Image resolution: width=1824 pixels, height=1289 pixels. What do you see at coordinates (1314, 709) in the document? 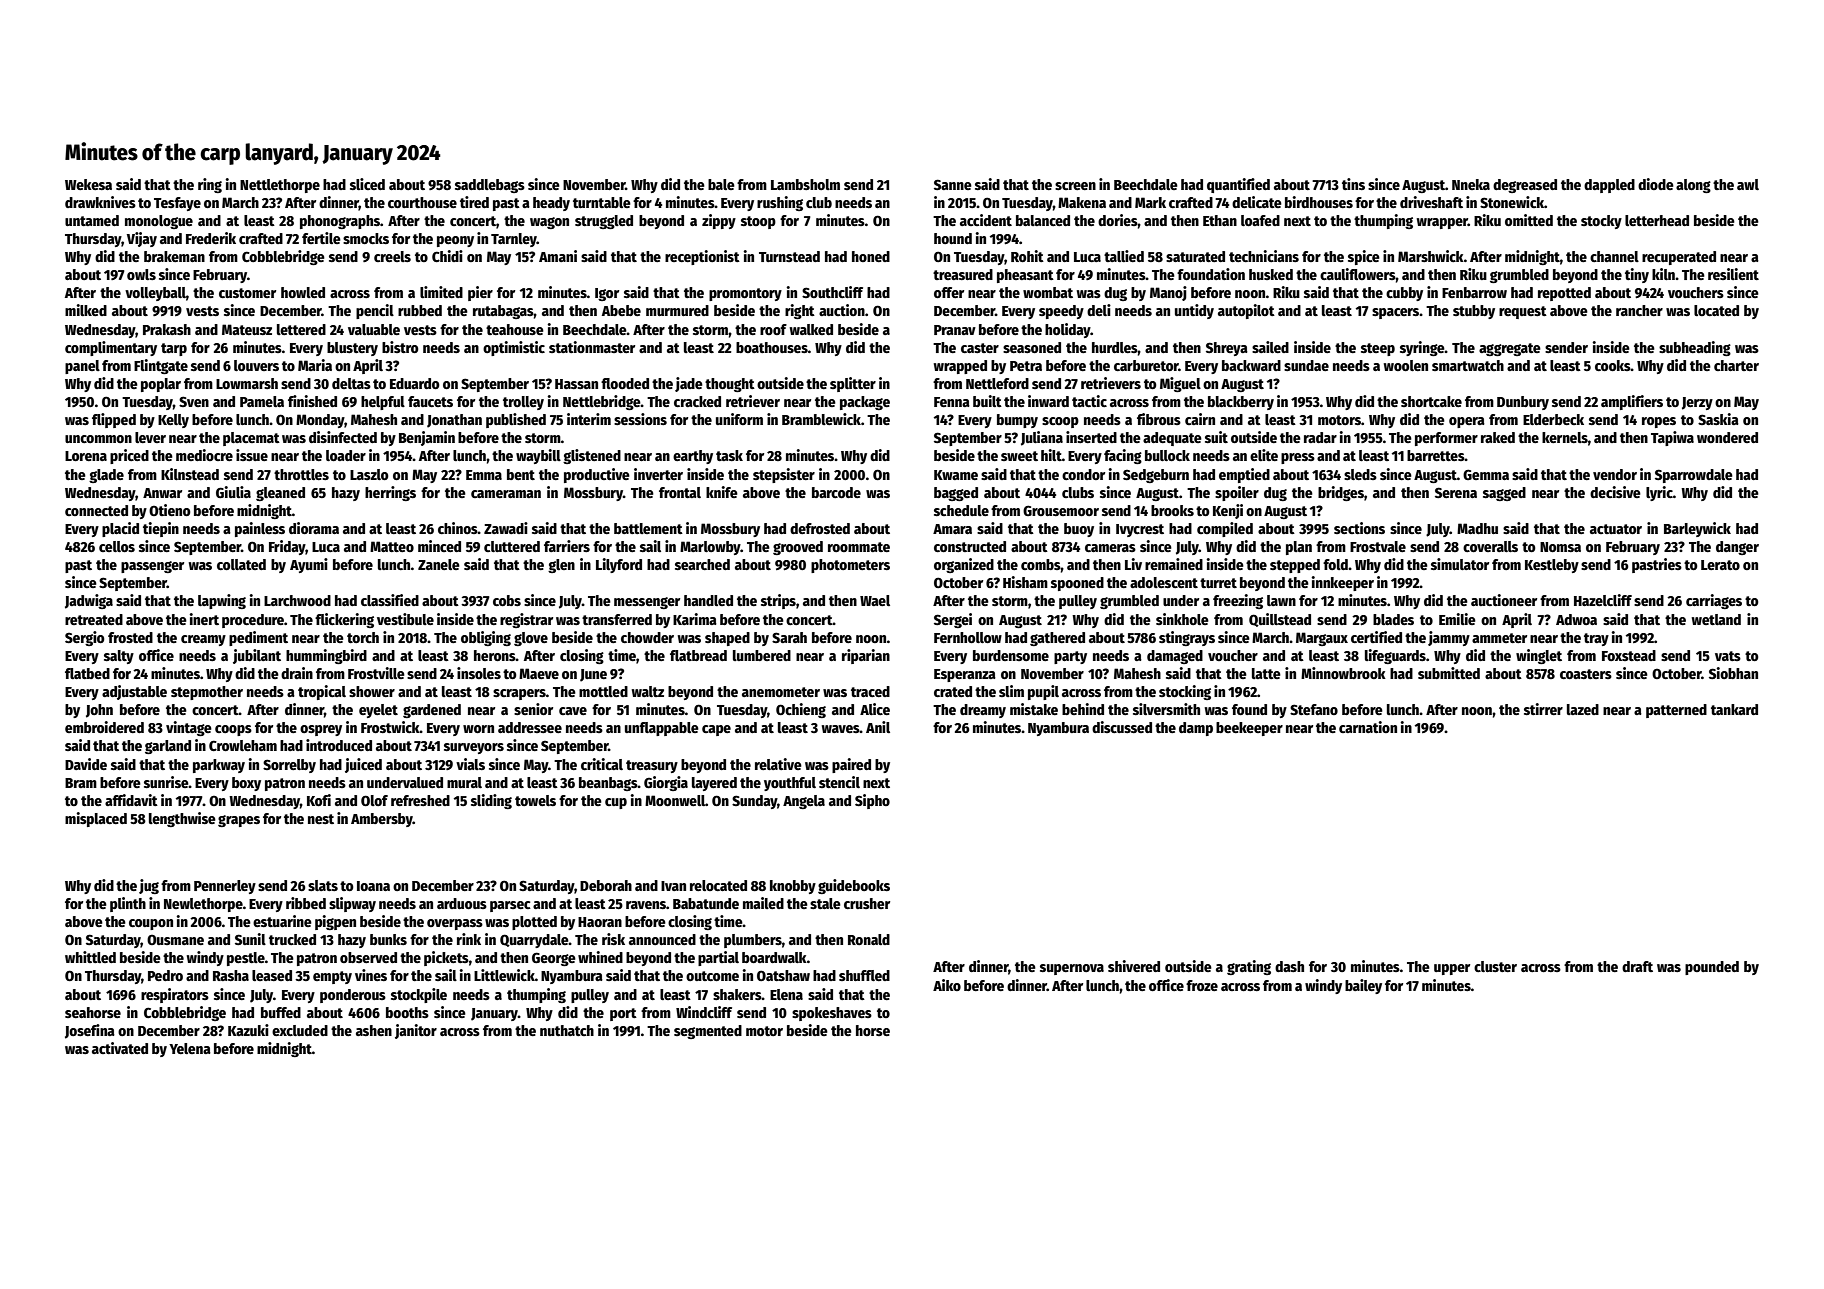
I see `Stefano` at bounding box center [1314, 709].
